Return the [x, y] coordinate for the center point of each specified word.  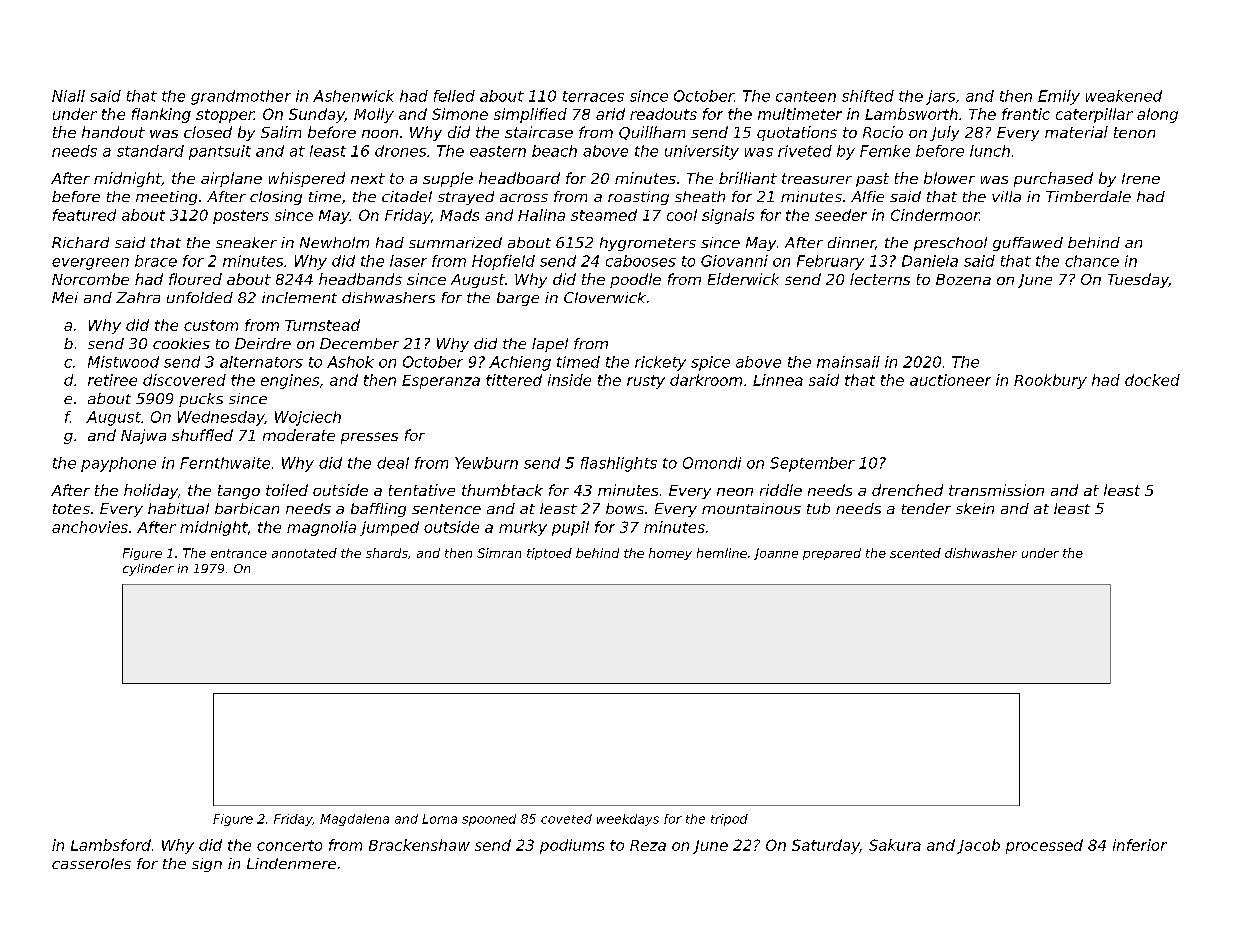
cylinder [148, 570]
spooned [489, 820]
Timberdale [1088, 196]
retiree [112, 380]
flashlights [619, 464]
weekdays [628, 820]
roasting [638, 198]
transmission [996, 490]
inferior [1140, 845]
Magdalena [354, 820]
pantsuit [220, 152]
